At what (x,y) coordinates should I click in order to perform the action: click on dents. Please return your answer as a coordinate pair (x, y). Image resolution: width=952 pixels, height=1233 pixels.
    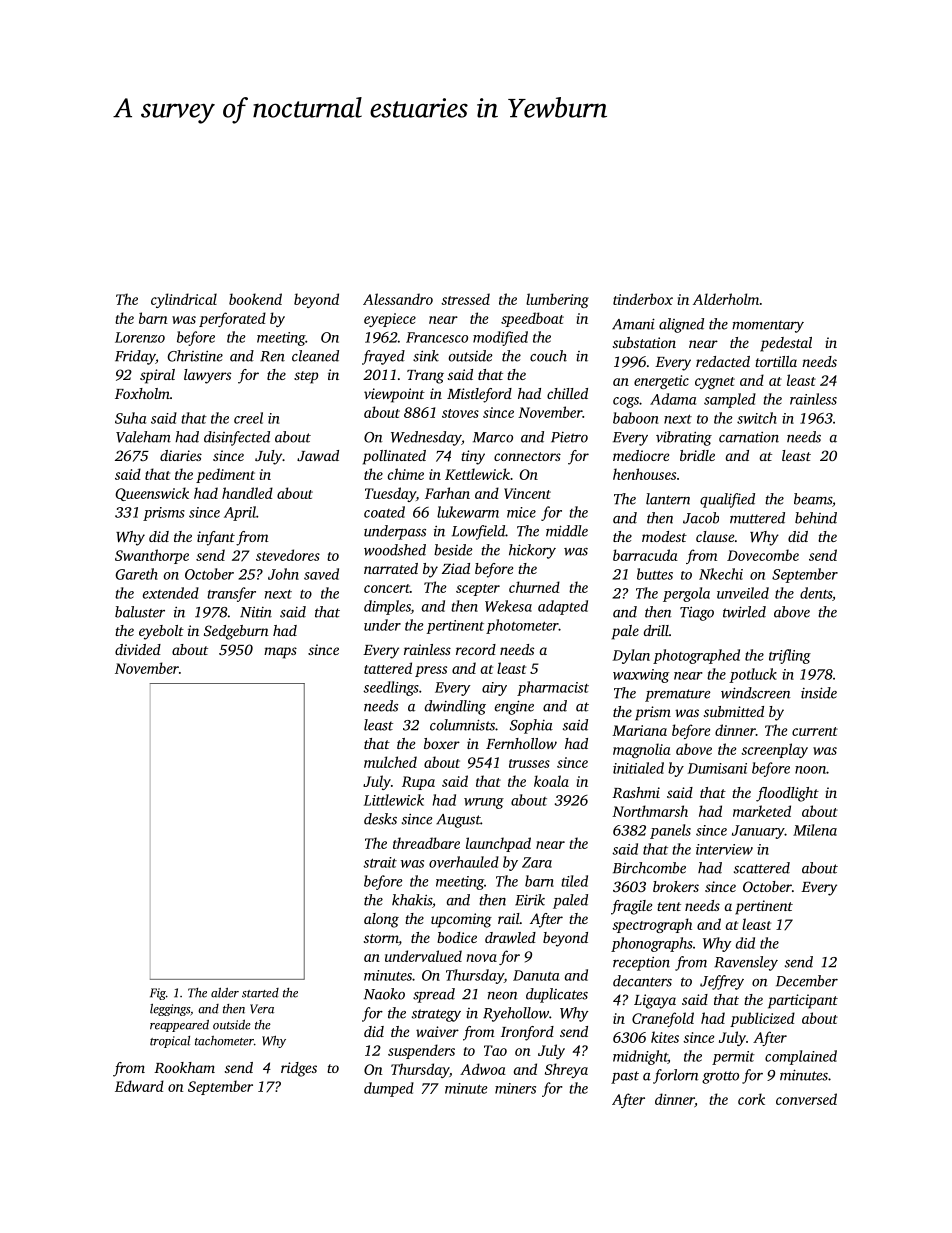
    Looking at the image, I should click on (816, 593).
